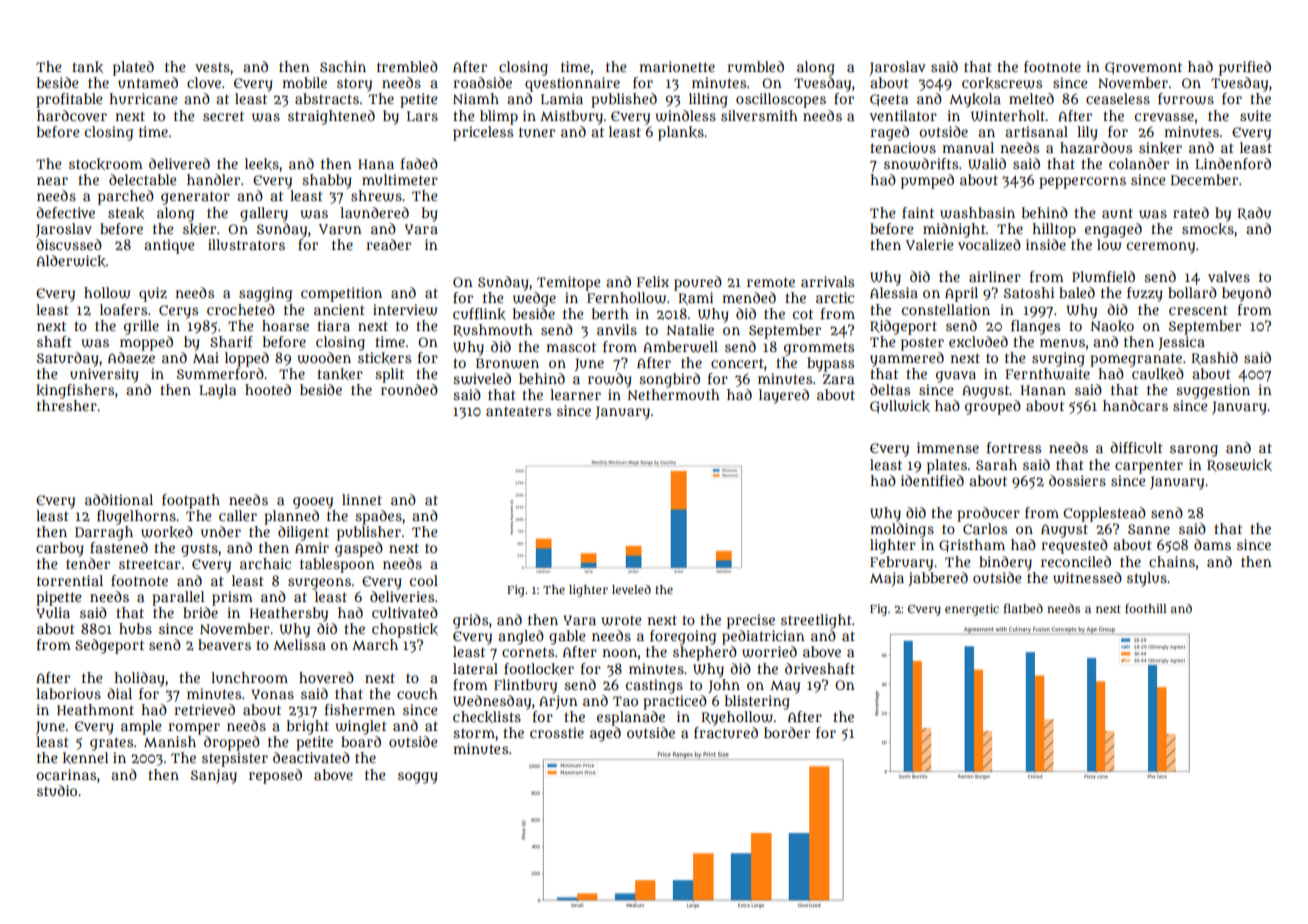 This page has width=1308, height=924. What do you see at coordinates (569, 283) in the page?
I see `Temitope` at bounding box center [569, 283].
